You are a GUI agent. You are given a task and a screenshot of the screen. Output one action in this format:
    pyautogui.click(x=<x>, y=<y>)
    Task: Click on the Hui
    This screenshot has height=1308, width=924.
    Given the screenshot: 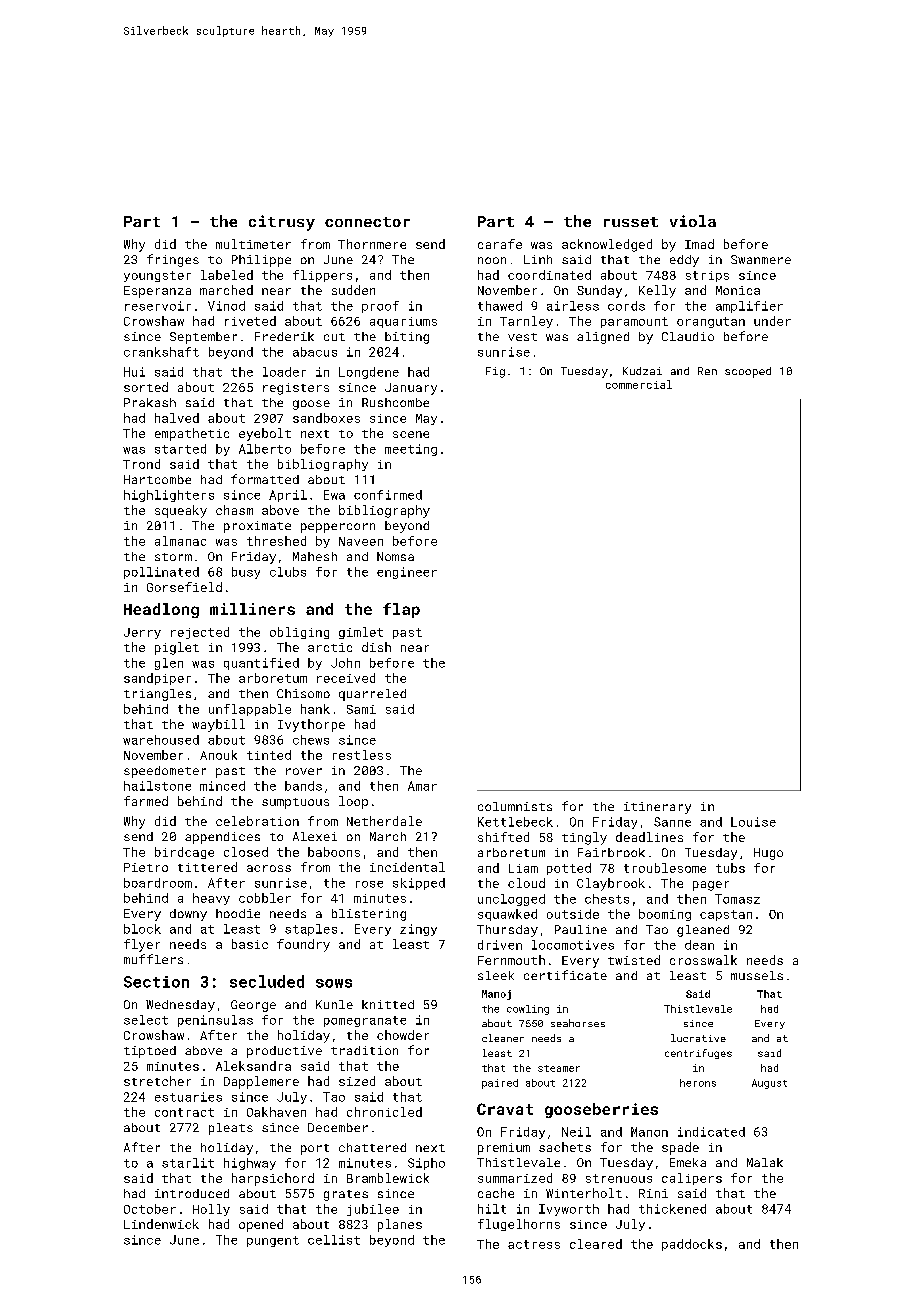 What is the action you would take?
    pyautogui.click(x=134, y=372)
